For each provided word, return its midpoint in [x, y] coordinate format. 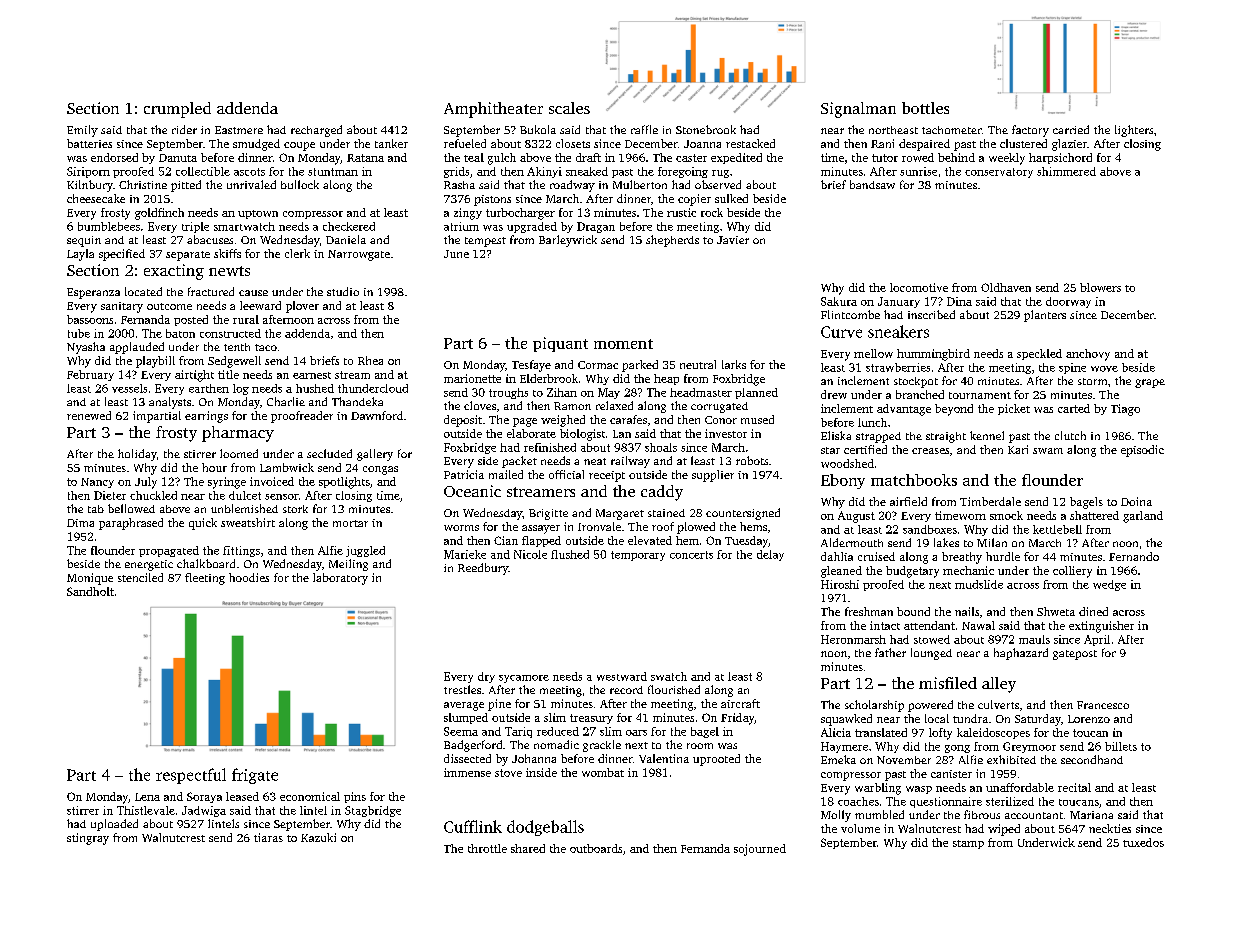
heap [666, 379]
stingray [88, 839]
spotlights [344, 483]
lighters [1134, 131]
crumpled [177, 110]
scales [569, 108]
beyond [954, 410]
